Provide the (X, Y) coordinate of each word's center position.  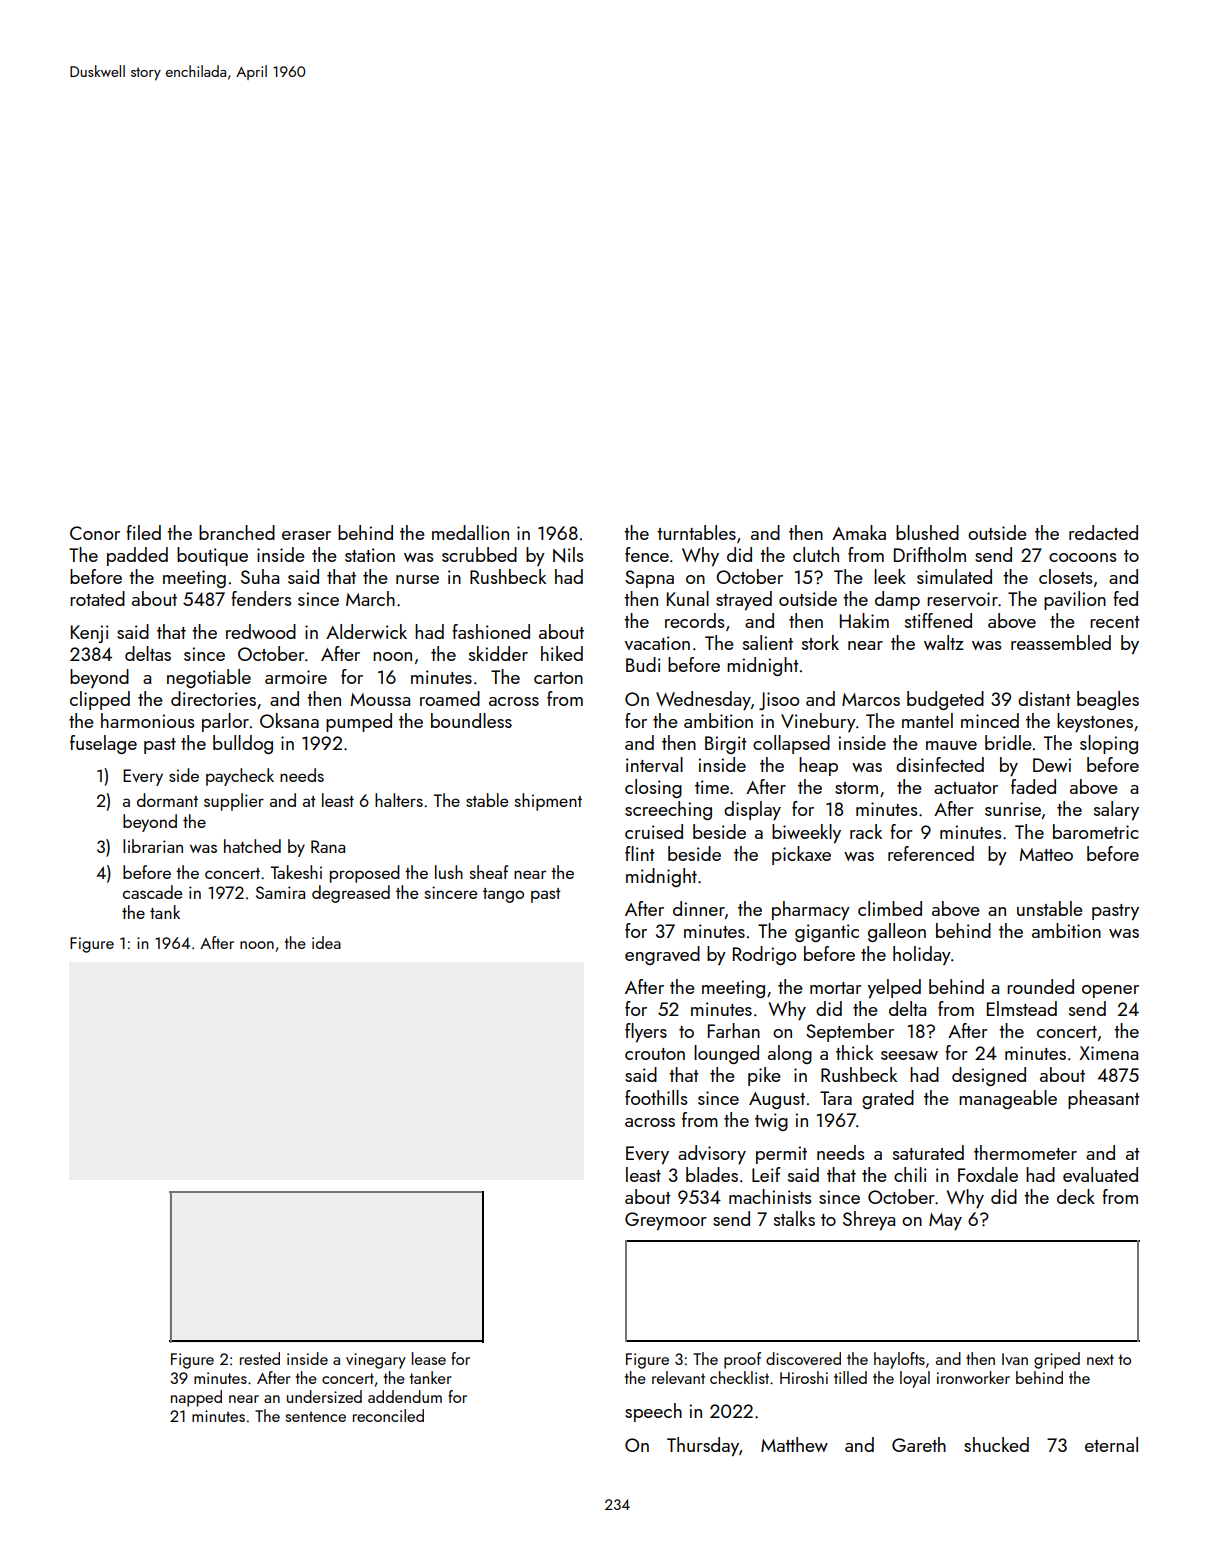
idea (326, 942)
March (370, 598)
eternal (1111, 1444)
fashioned (491, 631)
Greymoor (666, 1221)
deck (1076, 1196)
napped (196, 1398)
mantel (927, 720)
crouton (655, 1054)
